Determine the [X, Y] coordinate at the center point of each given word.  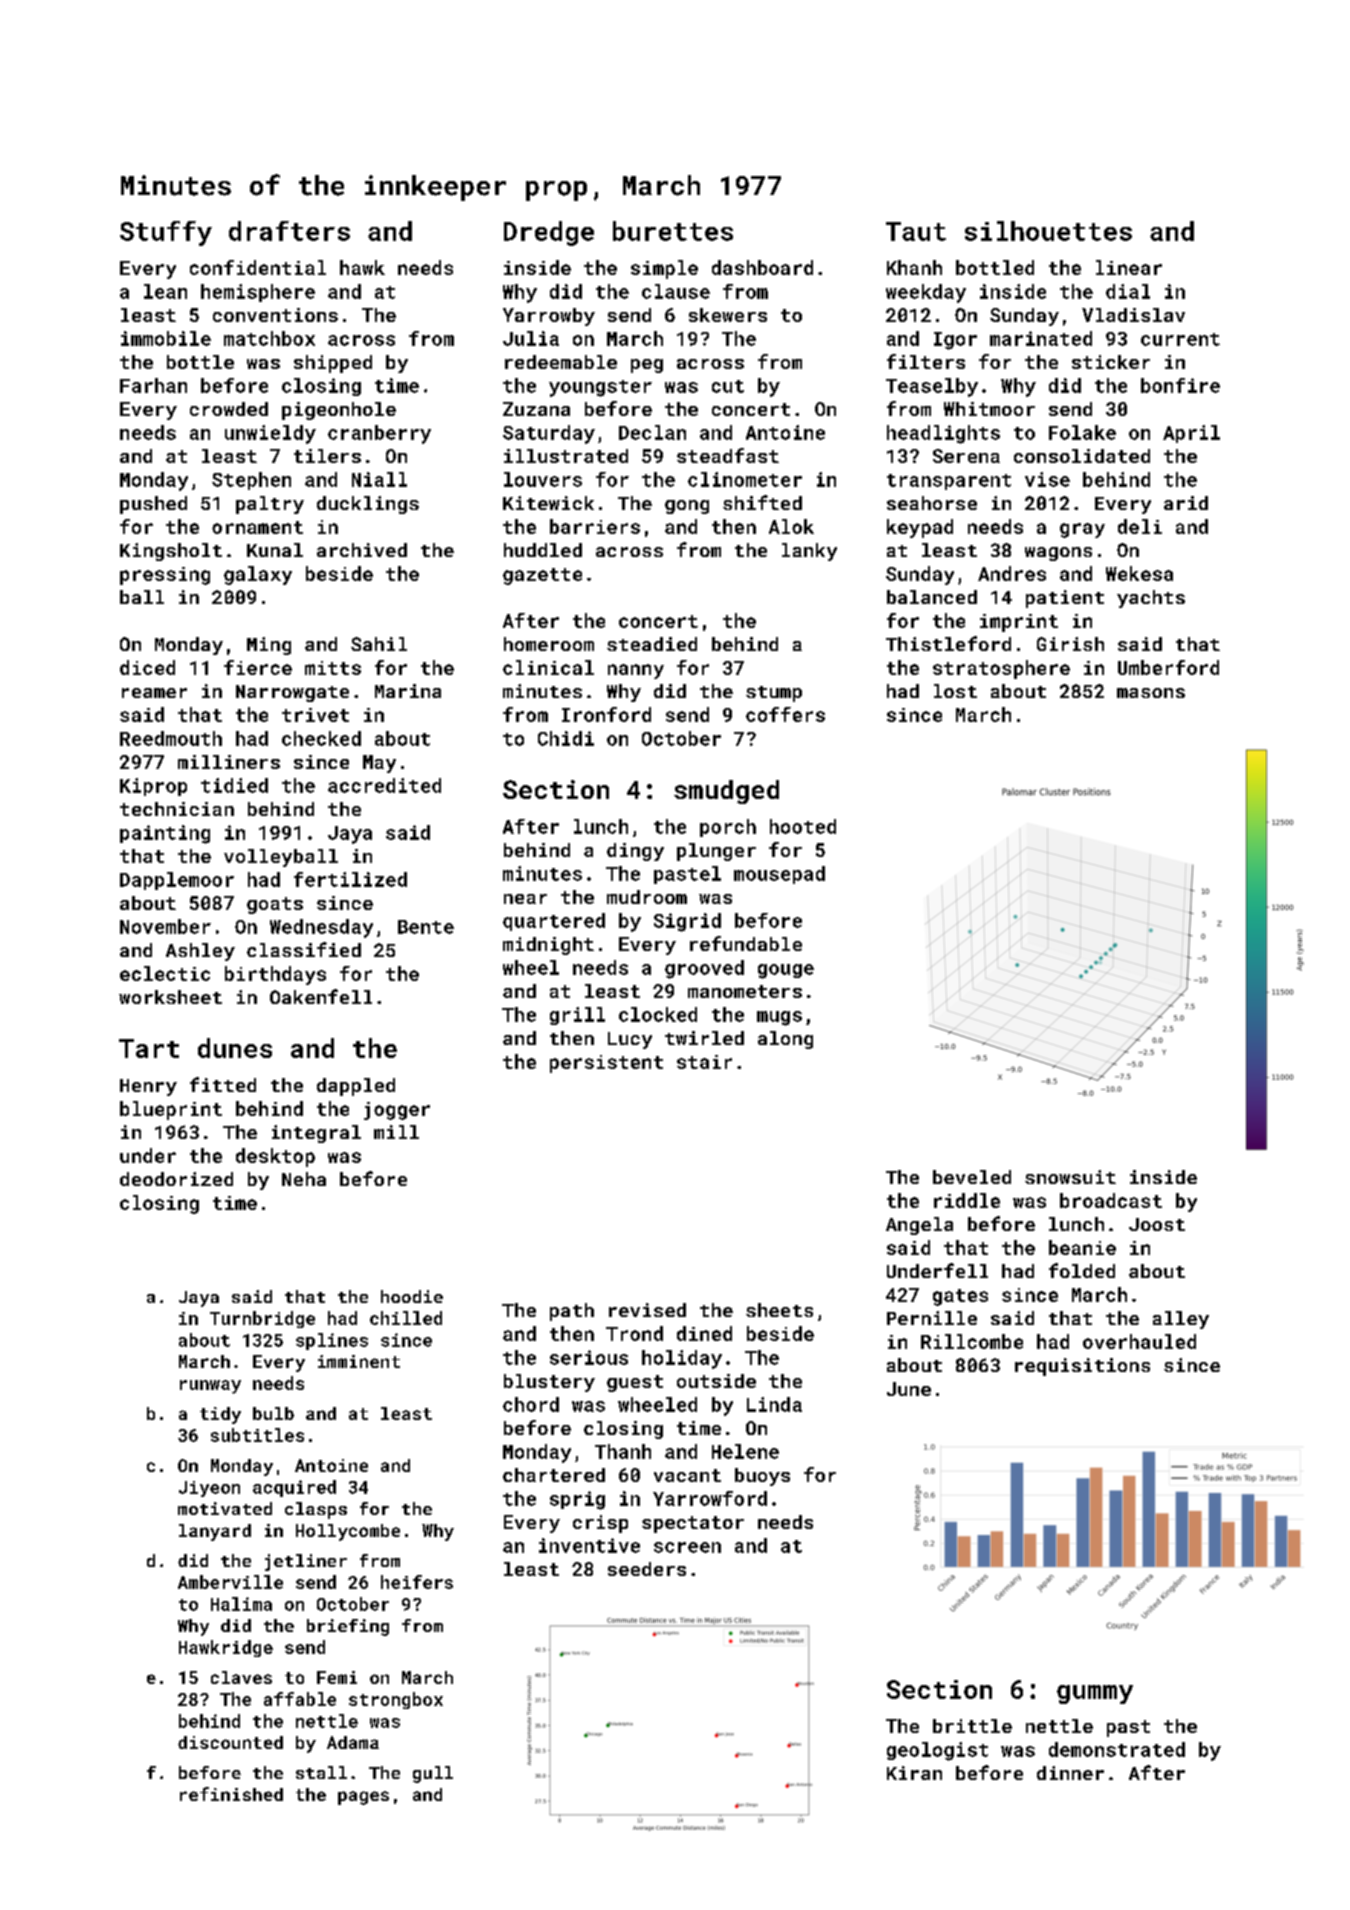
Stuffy [166, 233]
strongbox [396, 1700]
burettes [673, 231]
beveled [972, 1177]
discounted [230, 1742]
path [572, 1312]
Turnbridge [262, 1319]
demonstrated [1117, 1749]
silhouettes [1048, 231]
